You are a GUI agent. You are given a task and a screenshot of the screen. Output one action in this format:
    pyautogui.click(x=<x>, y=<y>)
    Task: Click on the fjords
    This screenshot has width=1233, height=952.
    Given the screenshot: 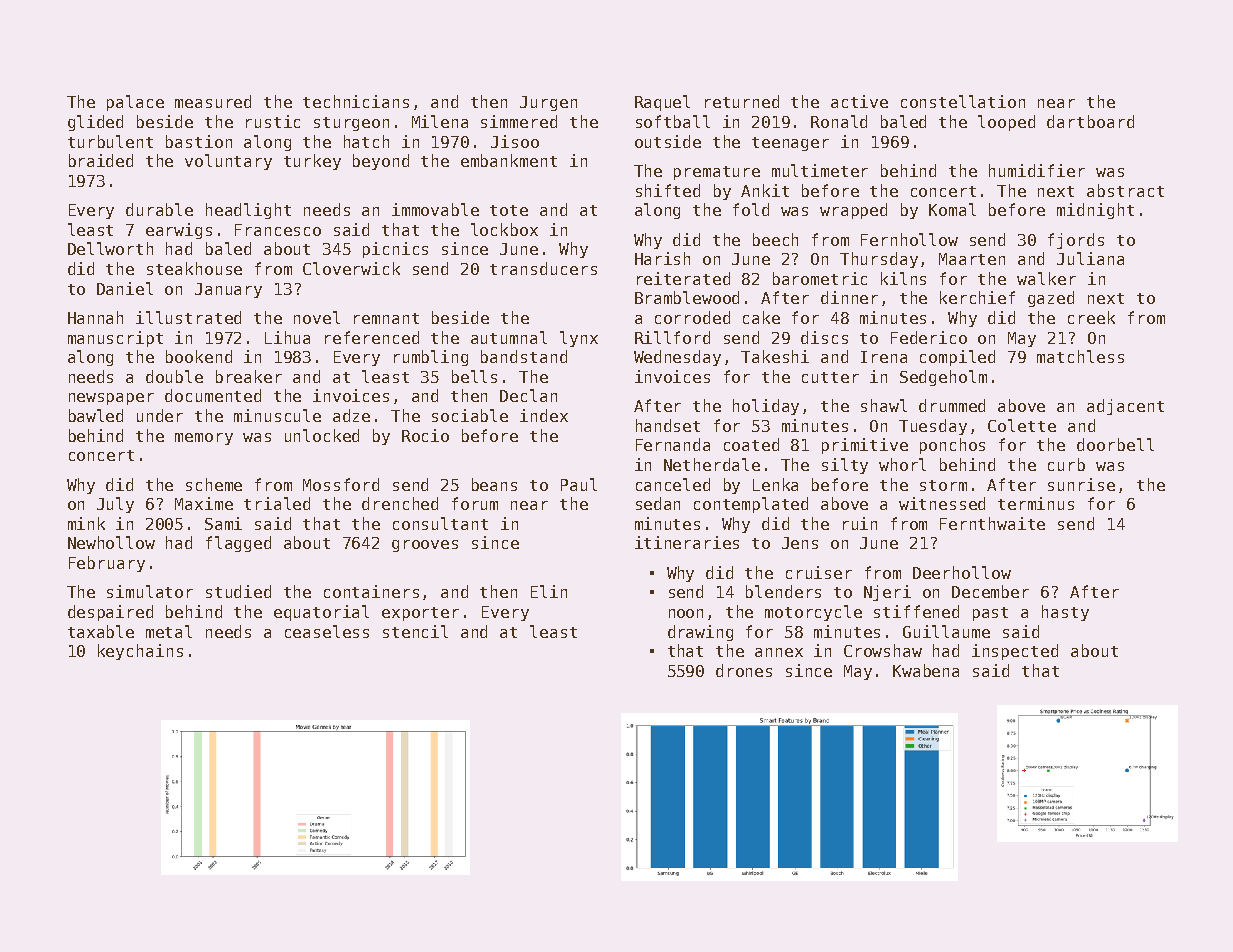 What is the action you would take?
    pyautogui.click(x=1076, y=241)
